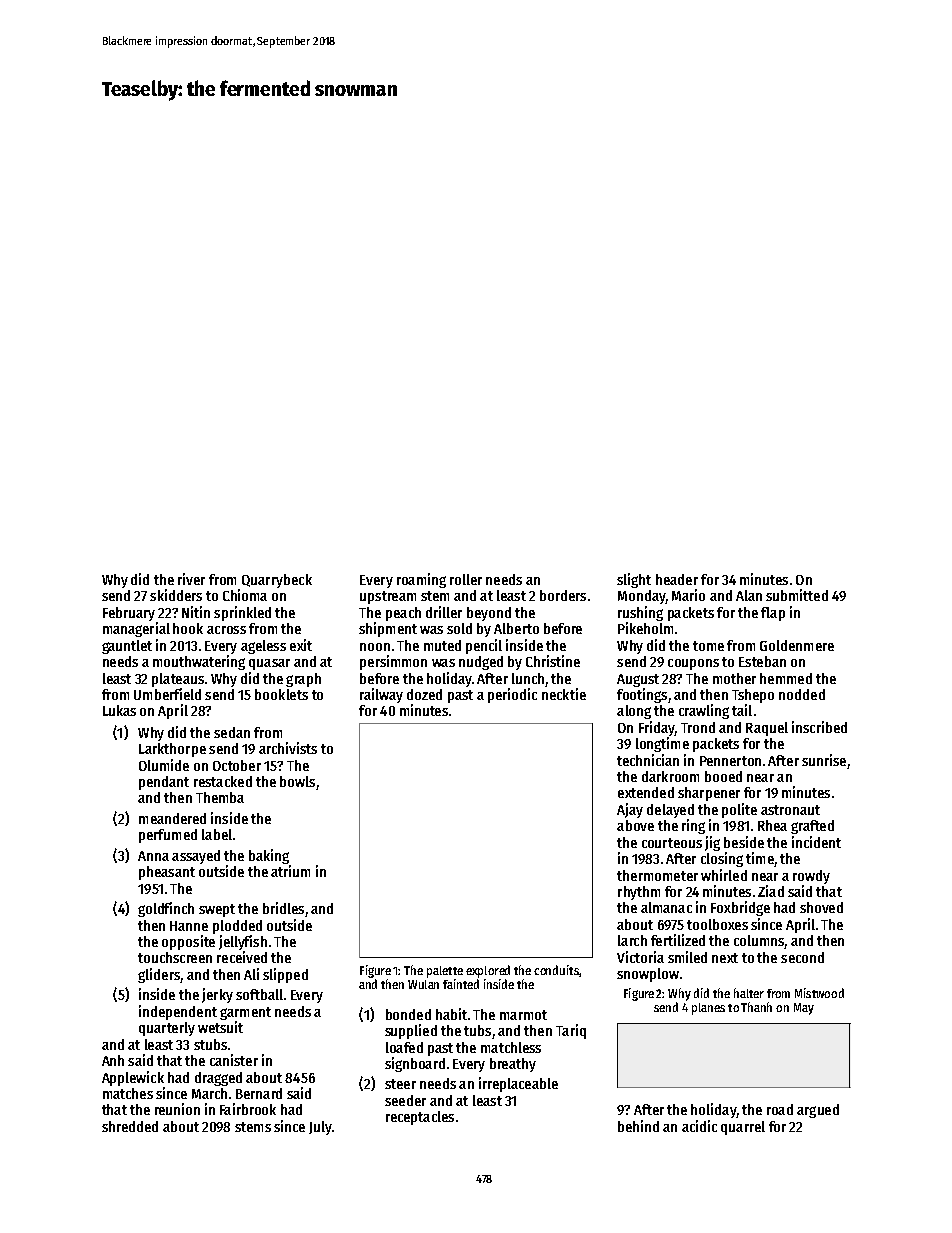  I want to click on mother, so click(734, 678).
